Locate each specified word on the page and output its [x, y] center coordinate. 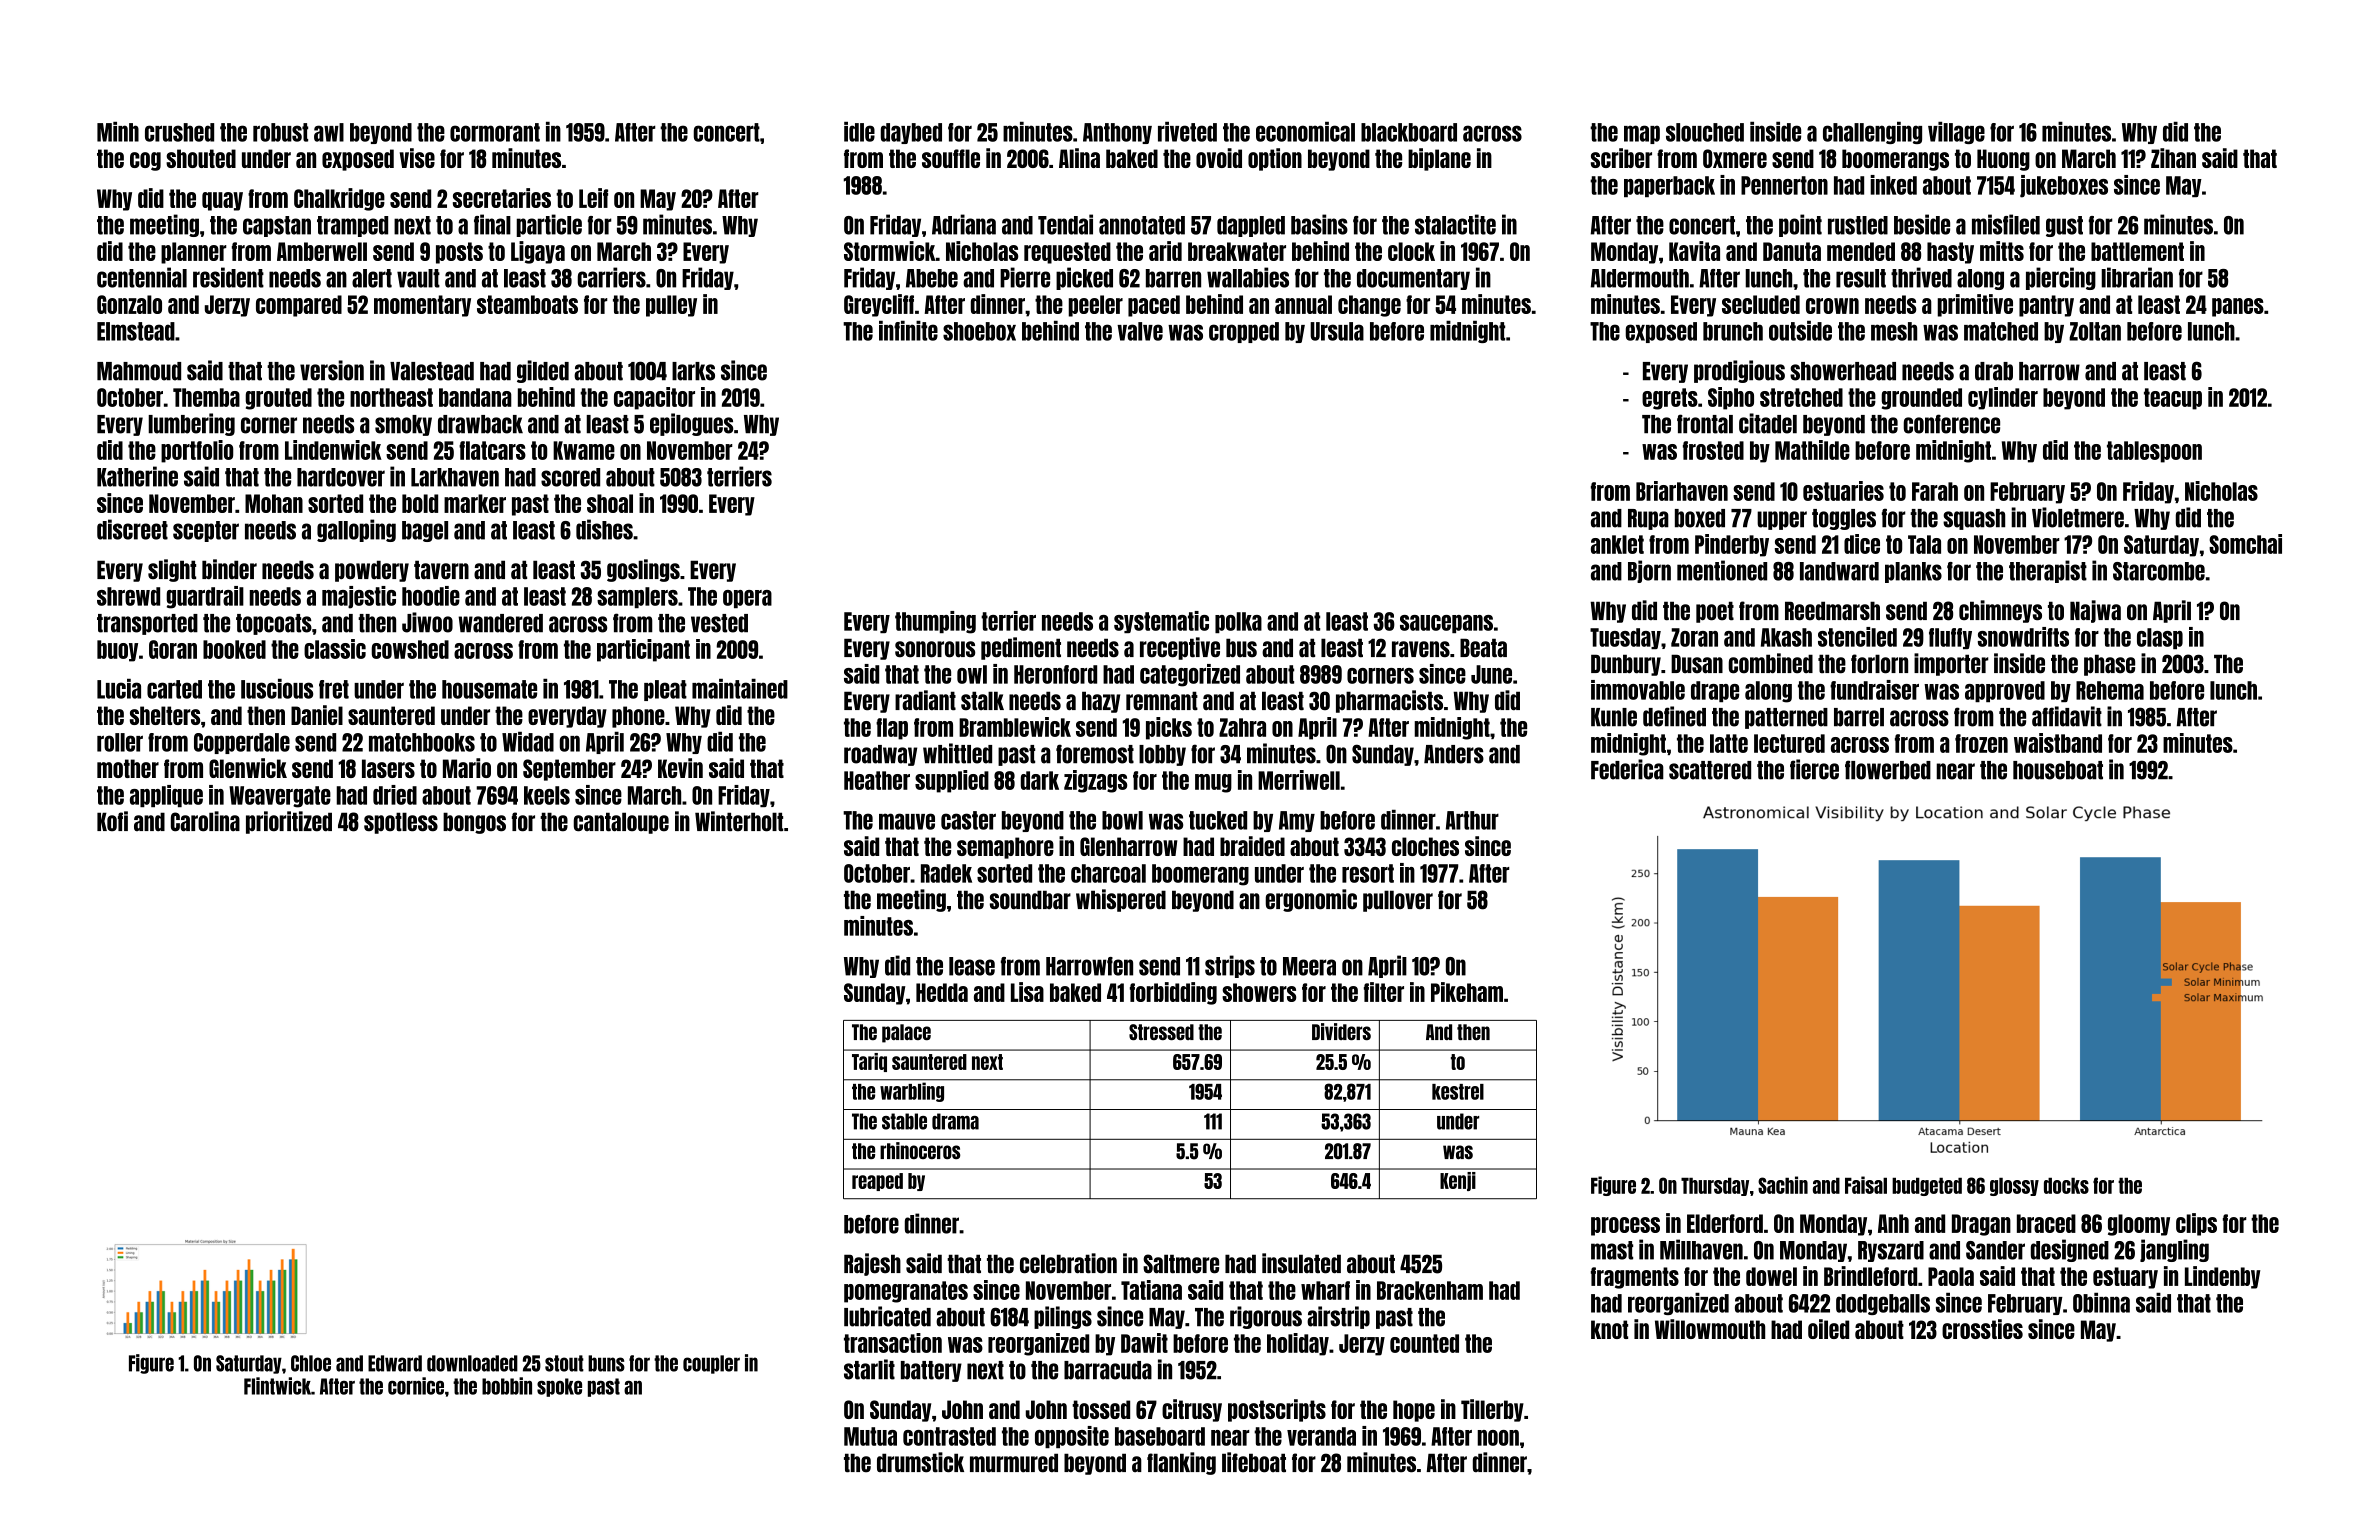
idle [859, 132]
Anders [1454, 754]
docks [2066, 1186]
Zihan [2173, 158]
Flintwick [277, 1386]
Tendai [1065, 224]
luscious [277, 689]
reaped [877, 1182]
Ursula [1337, 331]
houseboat [2058, 770]
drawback [480, 424]
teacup [2173, 399]
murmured [1014, 1463]
